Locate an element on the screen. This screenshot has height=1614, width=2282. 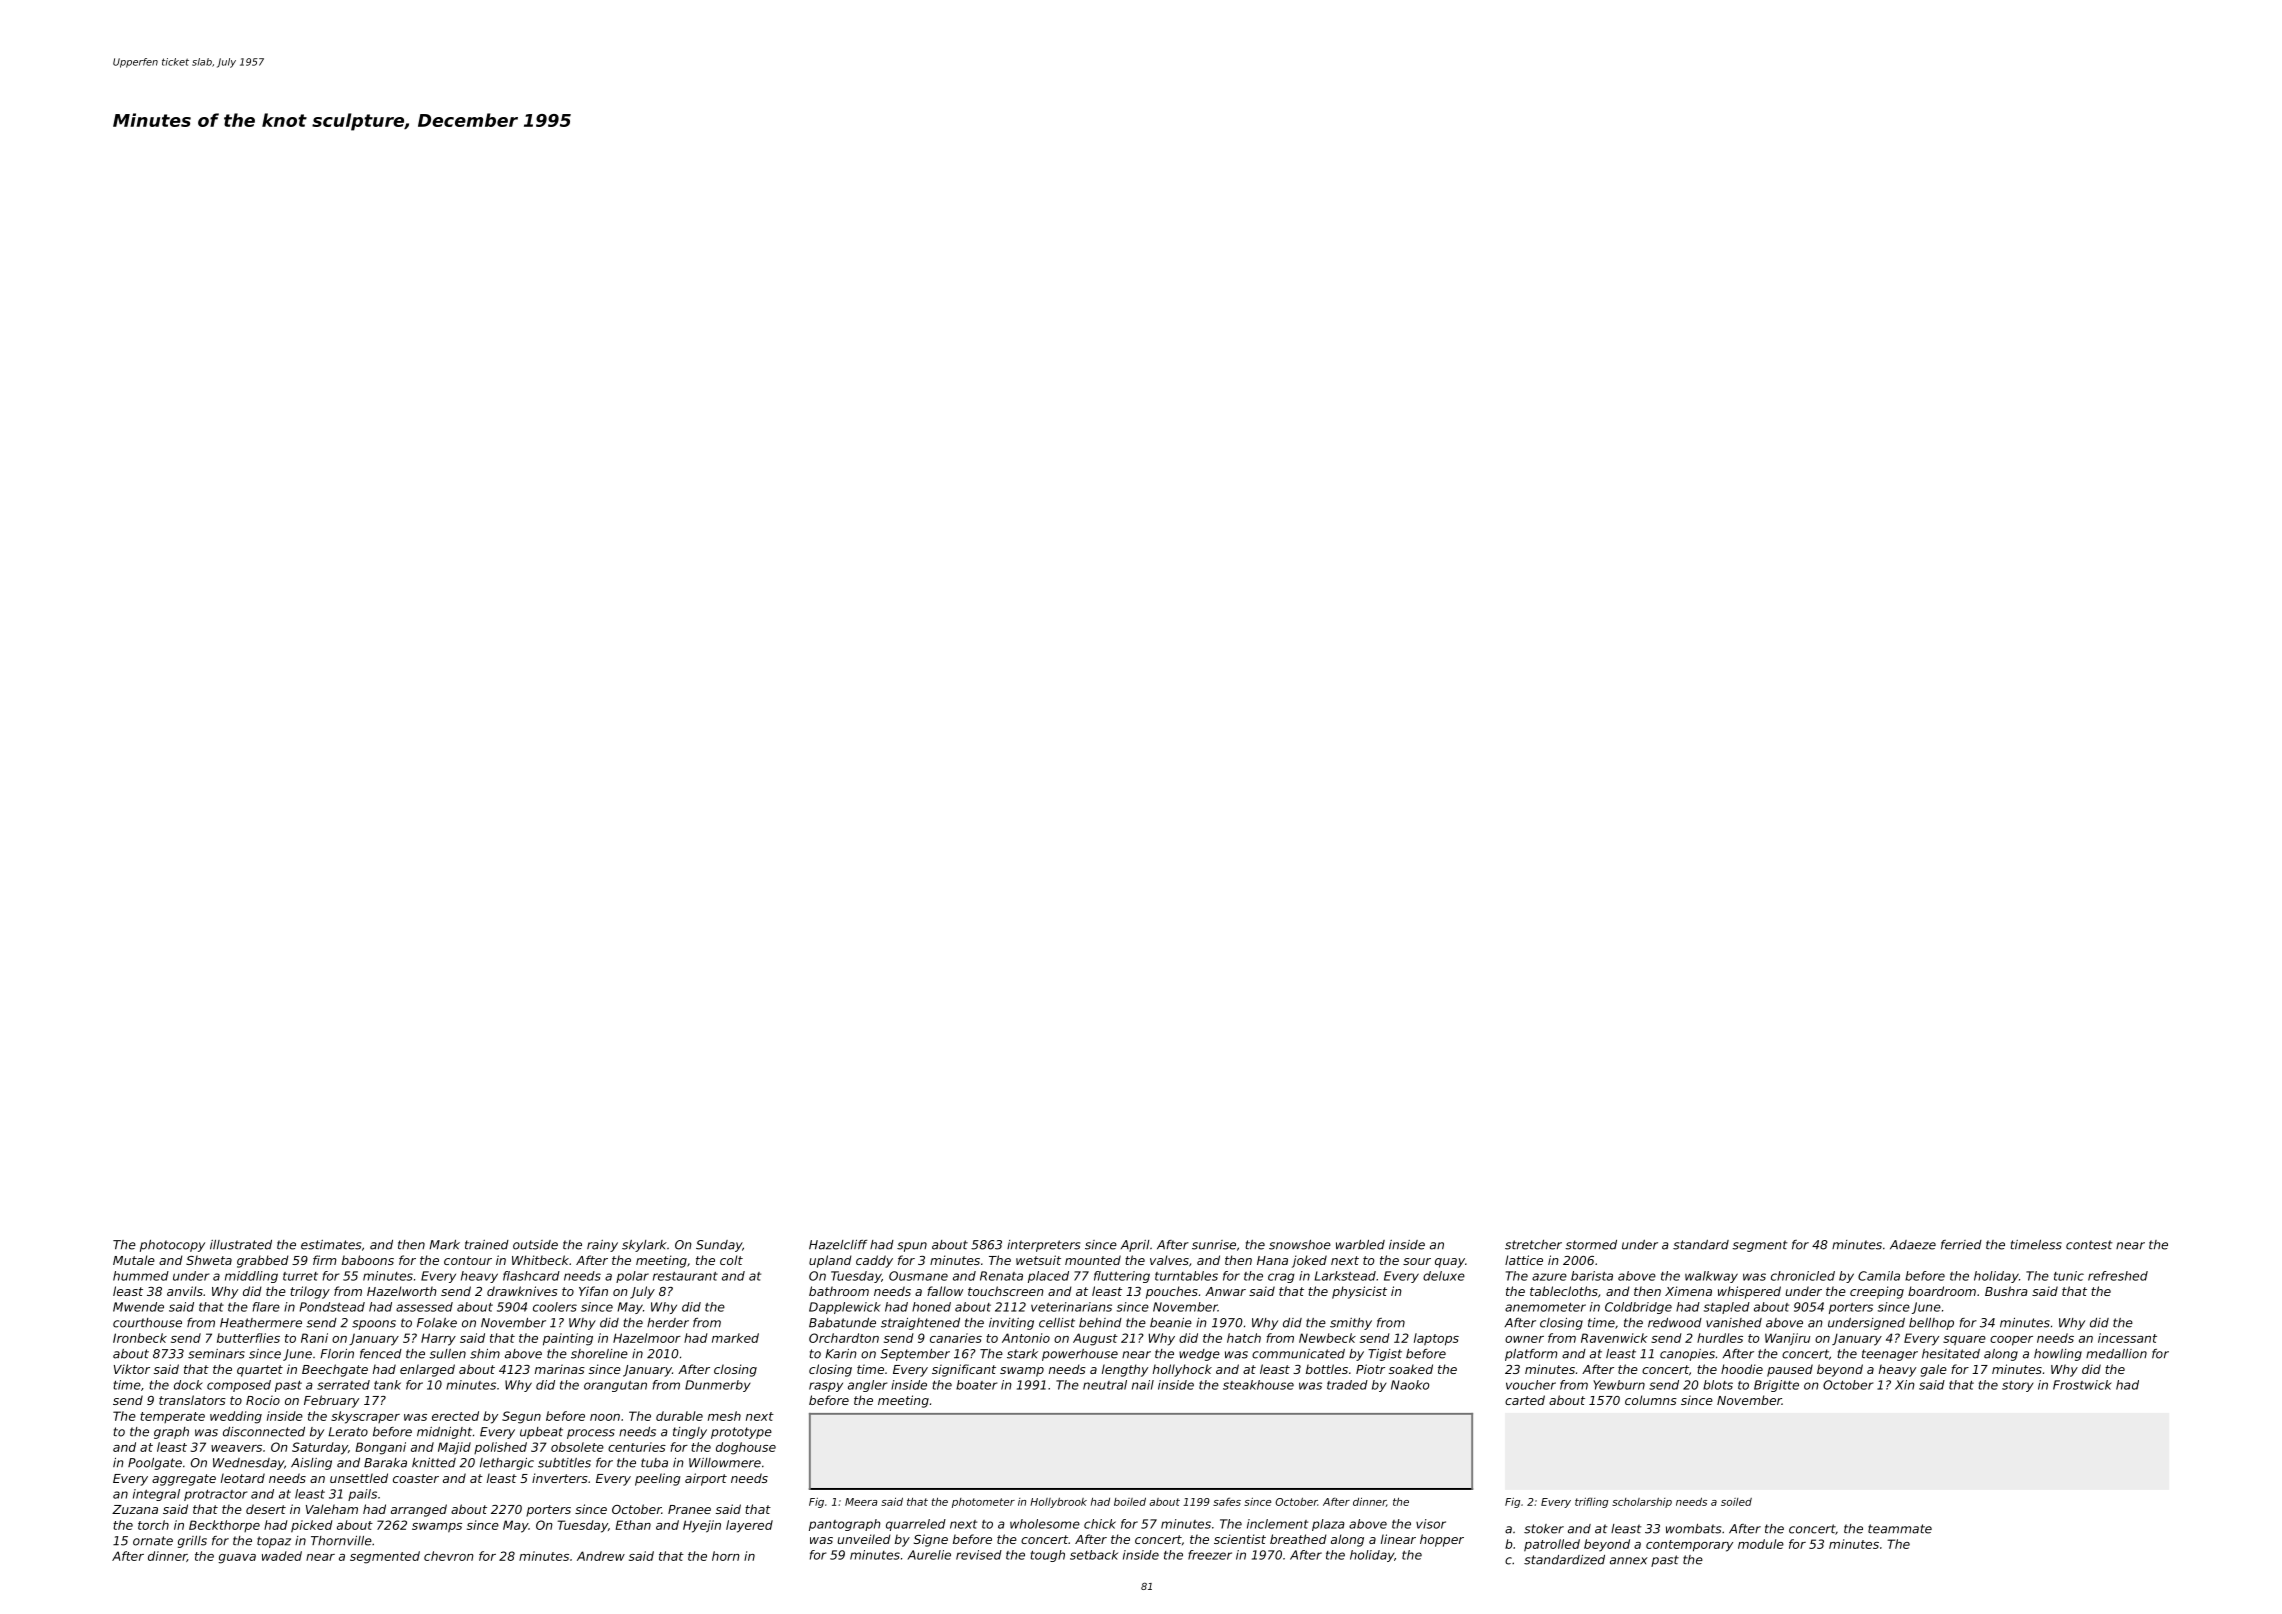
disconnected is located at coordinates (264, 1432).
